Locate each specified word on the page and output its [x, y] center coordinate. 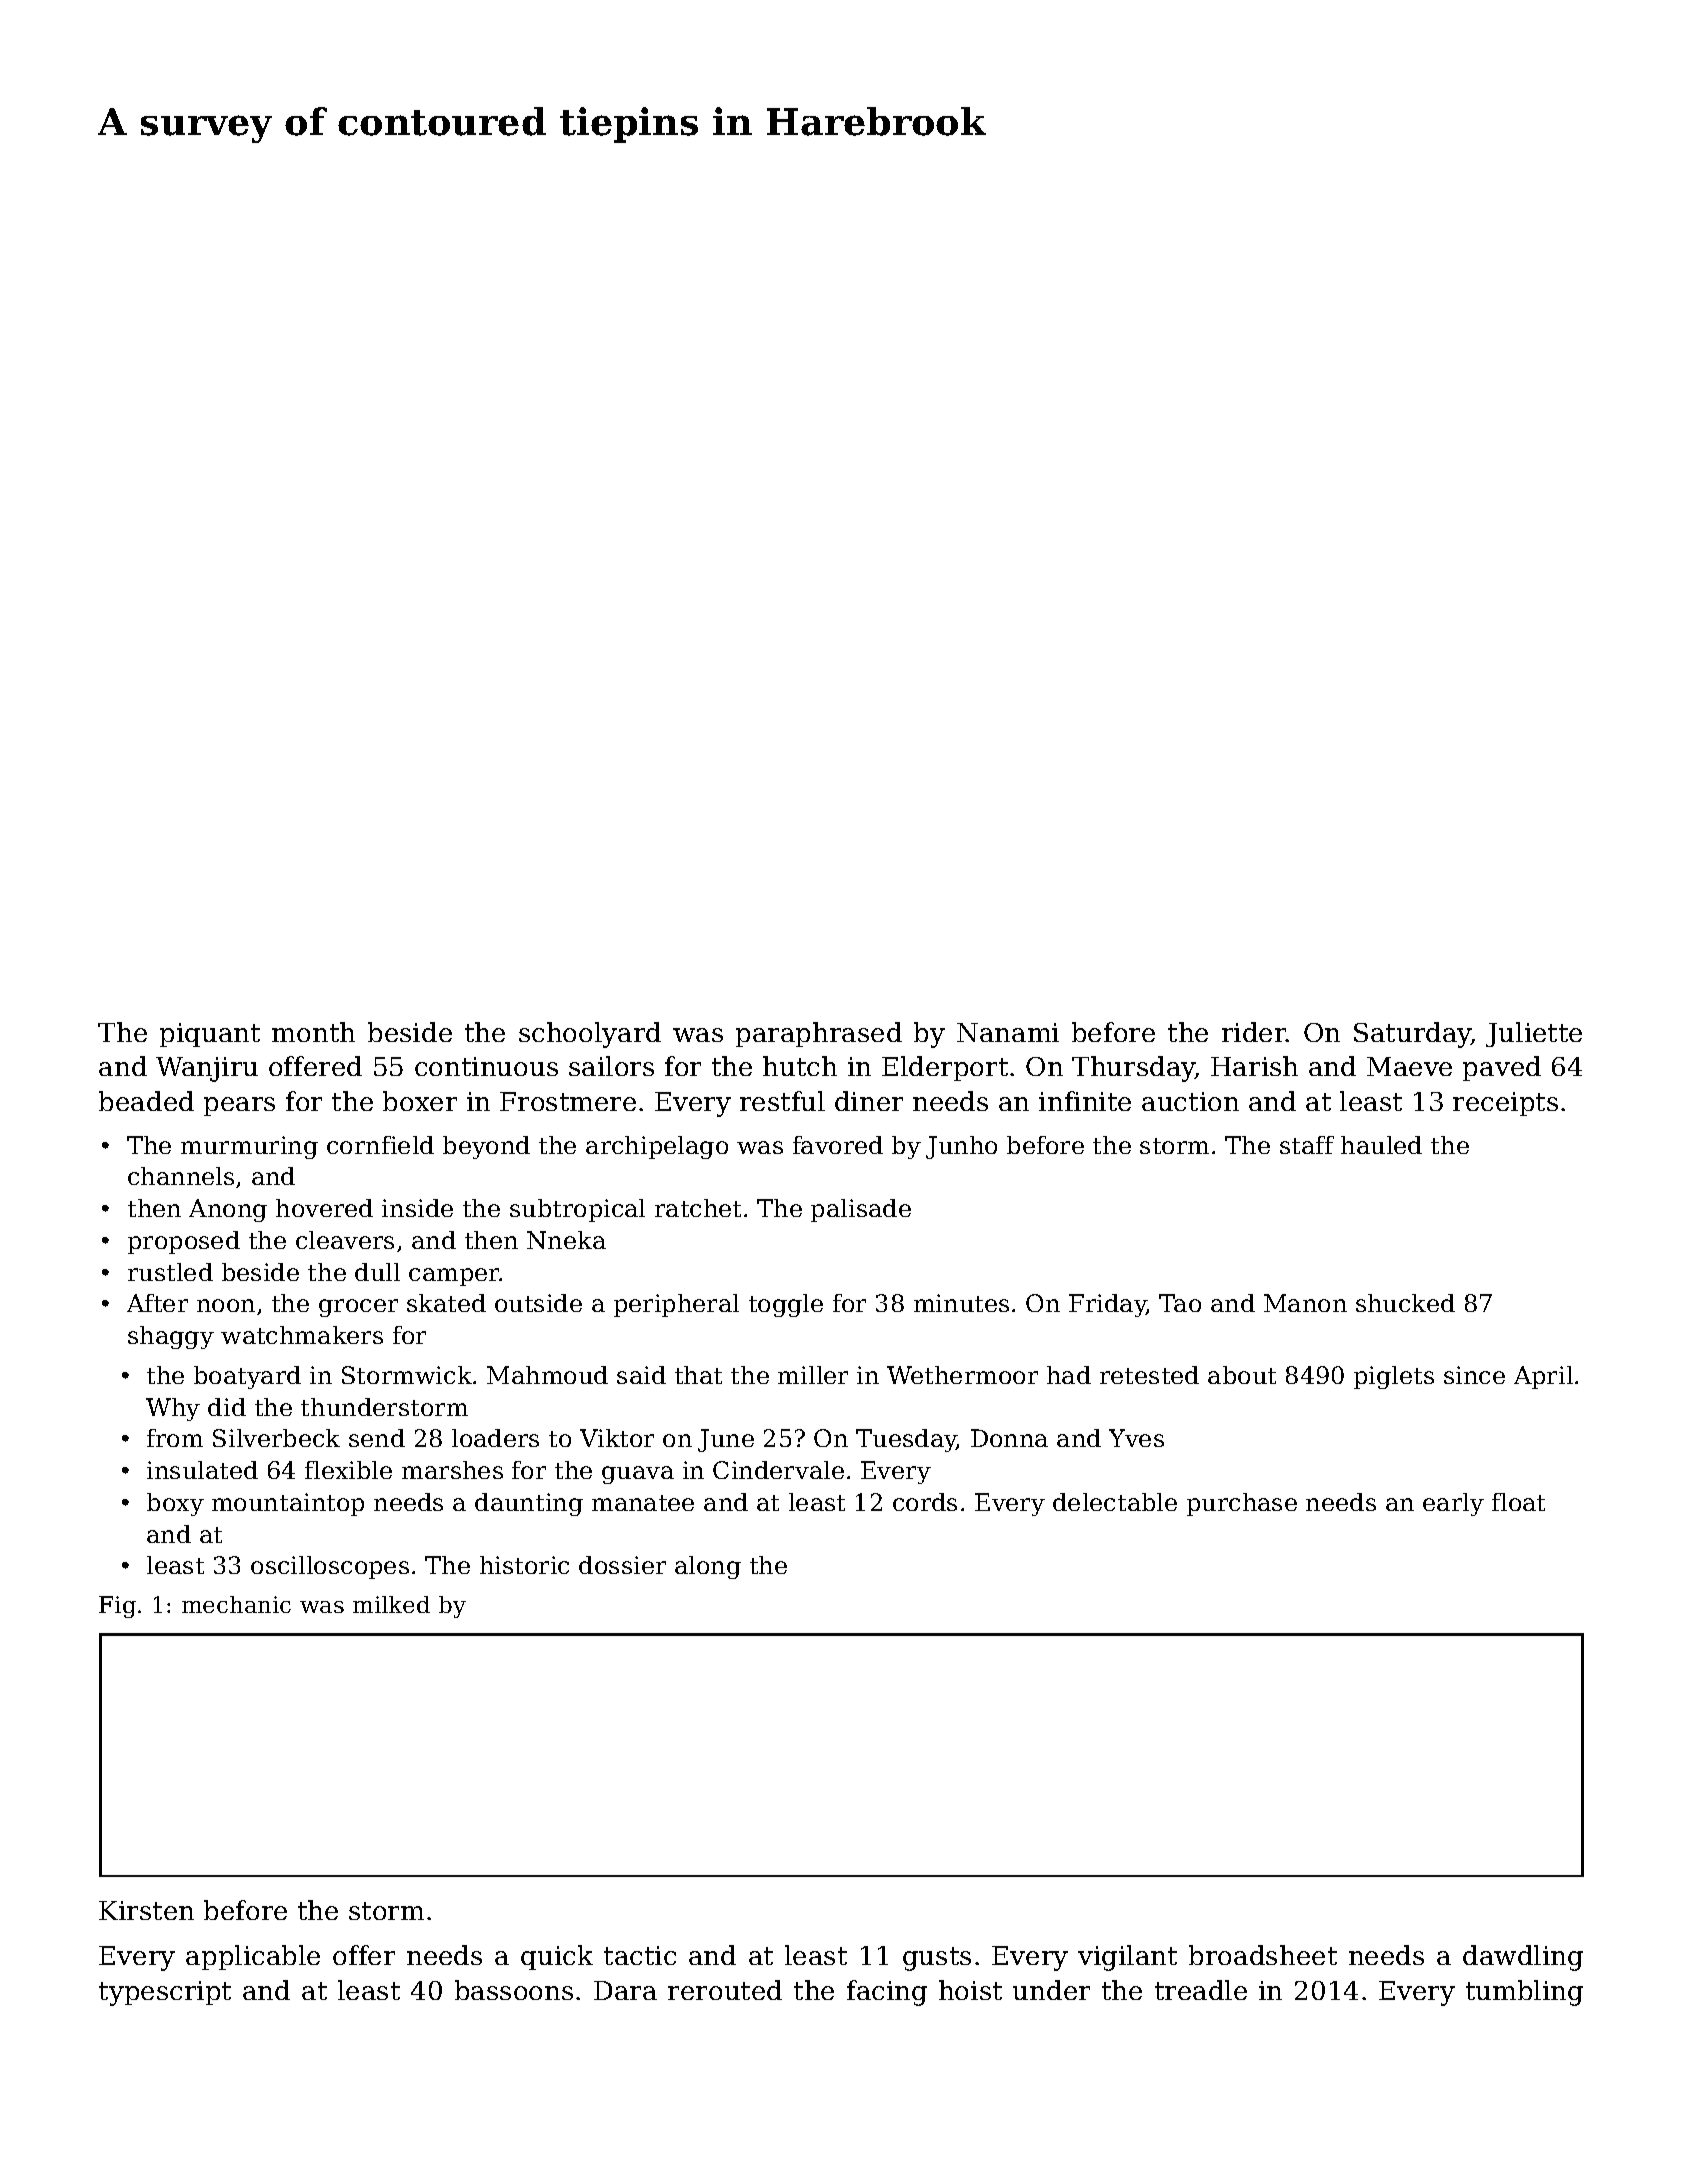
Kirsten [146, 1910]
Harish [1254, 1066]
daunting [529, 1504]
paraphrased [819, 1034]
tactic [640, 1955]
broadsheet [1263, 1955]
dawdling [1523, 1958]
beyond [486, 1147]
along [708, 1567]
